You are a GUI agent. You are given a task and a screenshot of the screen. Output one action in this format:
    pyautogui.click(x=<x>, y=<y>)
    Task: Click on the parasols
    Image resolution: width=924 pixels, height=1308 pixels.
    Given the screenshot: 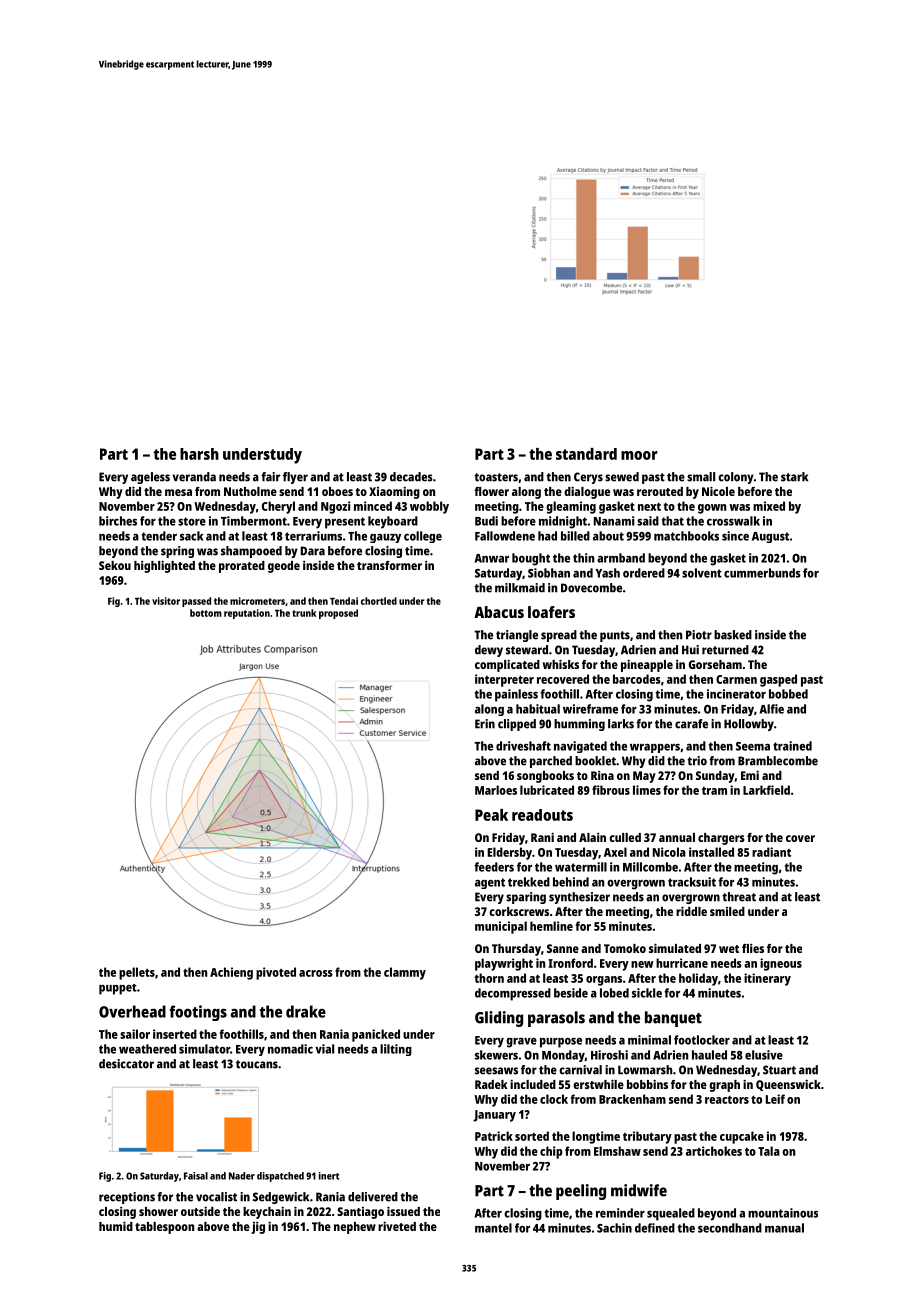 What is the action you would take?
    pyautogui.click(x=556, y=1019)
